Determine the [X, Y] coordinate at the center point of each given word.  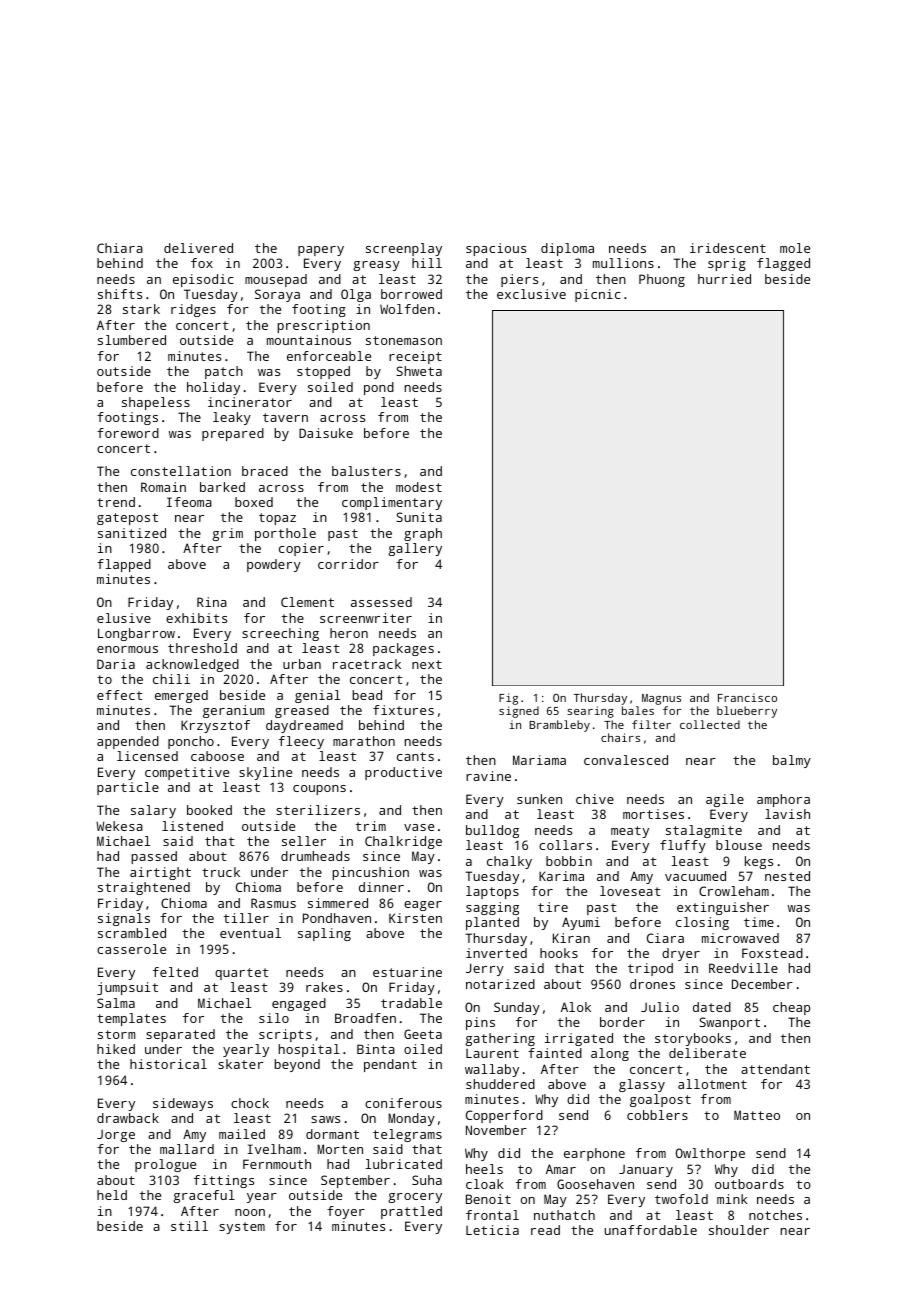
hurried [724, 279]
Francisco [747, 697]
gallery [415, 549]
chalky [509, 862]
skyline [265, 773]
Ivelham [274, 1149]
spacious [496, 249]
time [759, 922]
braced [265, 471]
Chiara [120, 248]
